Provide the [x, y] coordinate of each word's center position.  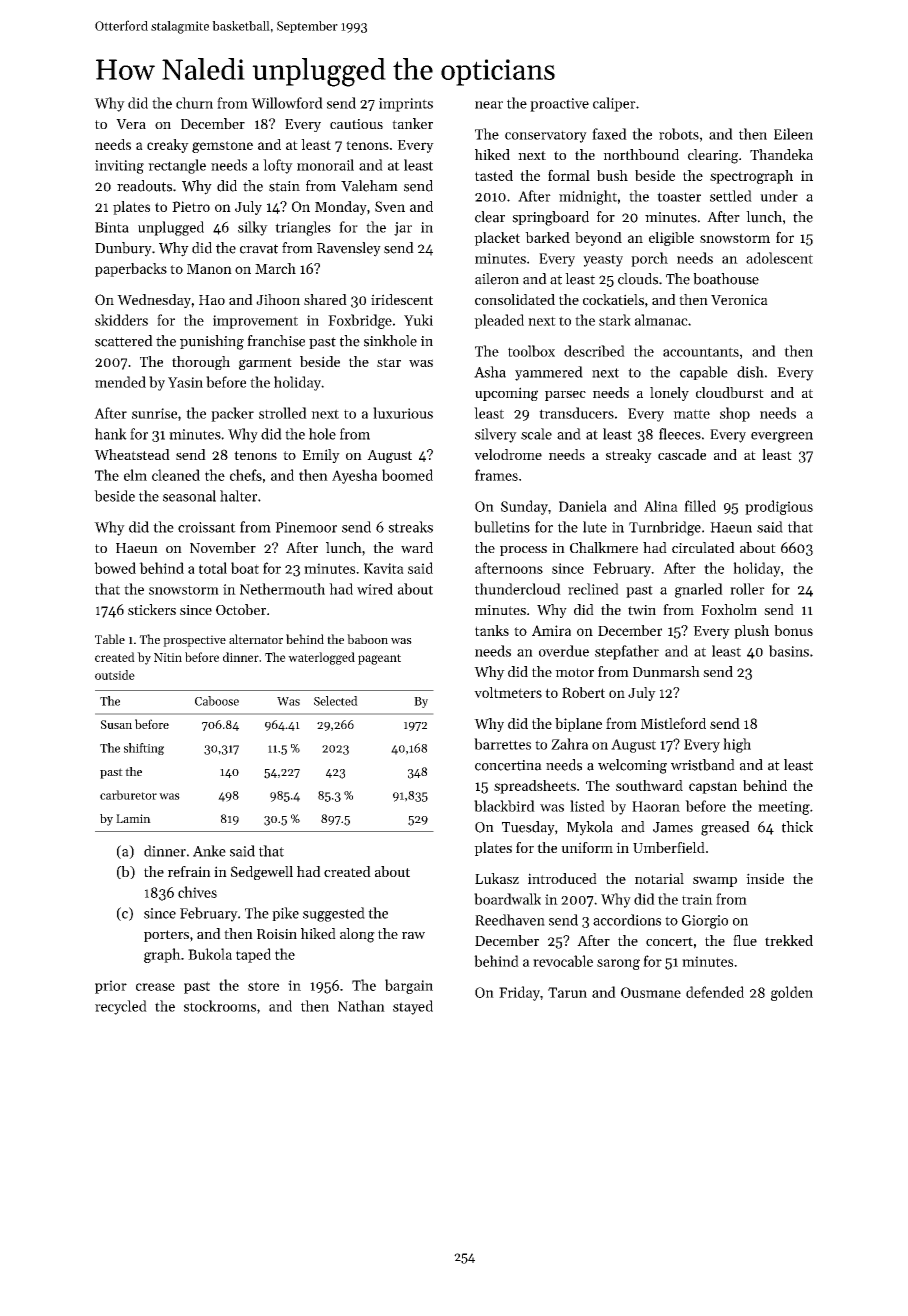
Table [110, 639]
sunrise [154, 413]
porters [166, 936]
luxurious [403, 413]
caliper [614, 104]
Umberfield [669, 847]
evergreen [782, 437]
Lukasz [497, 878]
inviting [119, 167]
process [523, 551]
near [489, 105]
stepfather [627, 652]
